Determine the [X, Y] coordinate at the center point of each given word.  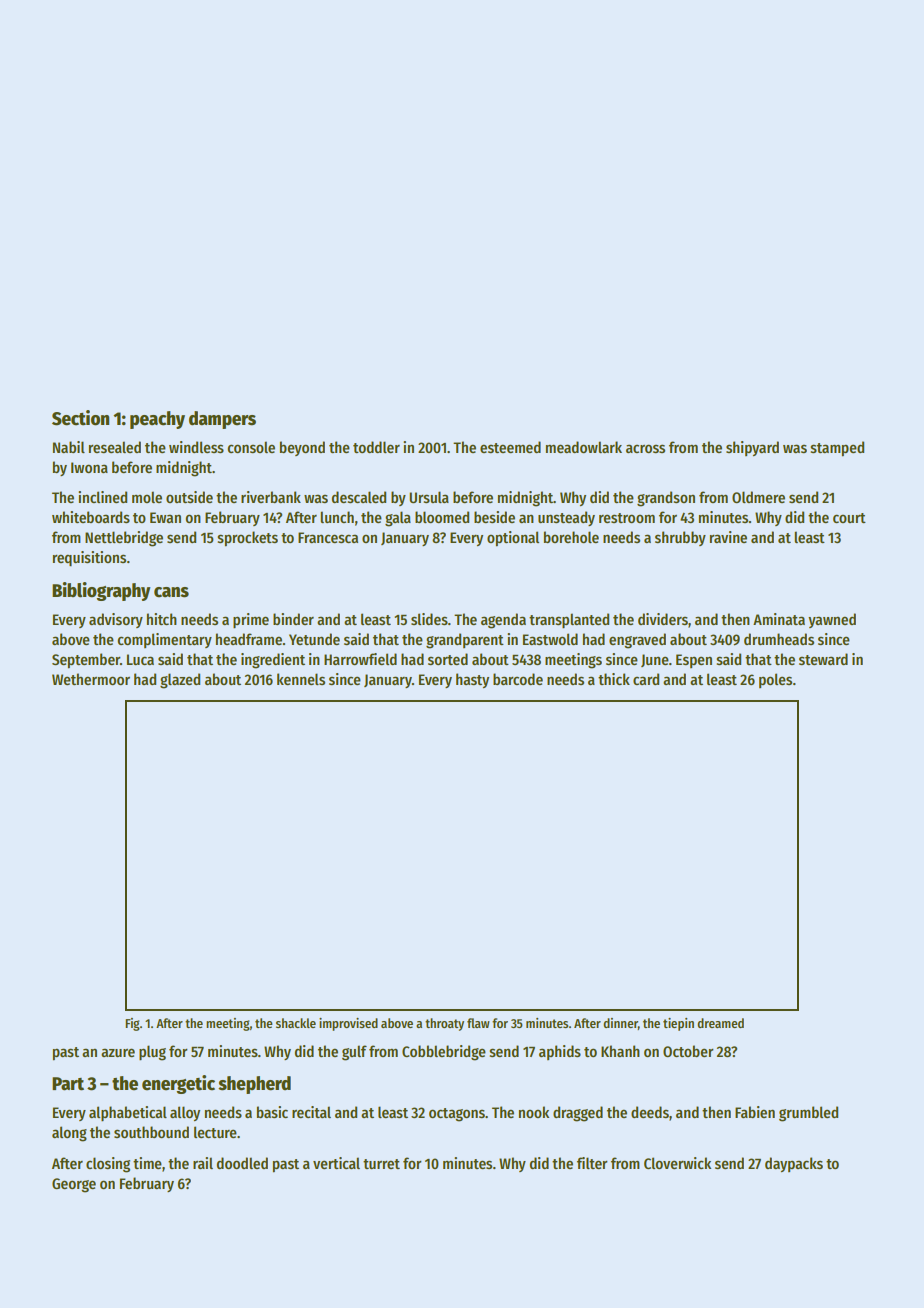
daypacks [794, 1164]
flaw [478, 1023]
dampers [222, 420]
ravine [728, 537]
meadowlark [584, 447]
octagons [457, 1115]
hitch [162, 619]
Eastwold [550, 639]
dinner [620, 1024]
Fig [132, 1024]
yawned [832, 620]
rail [203, 1163]
